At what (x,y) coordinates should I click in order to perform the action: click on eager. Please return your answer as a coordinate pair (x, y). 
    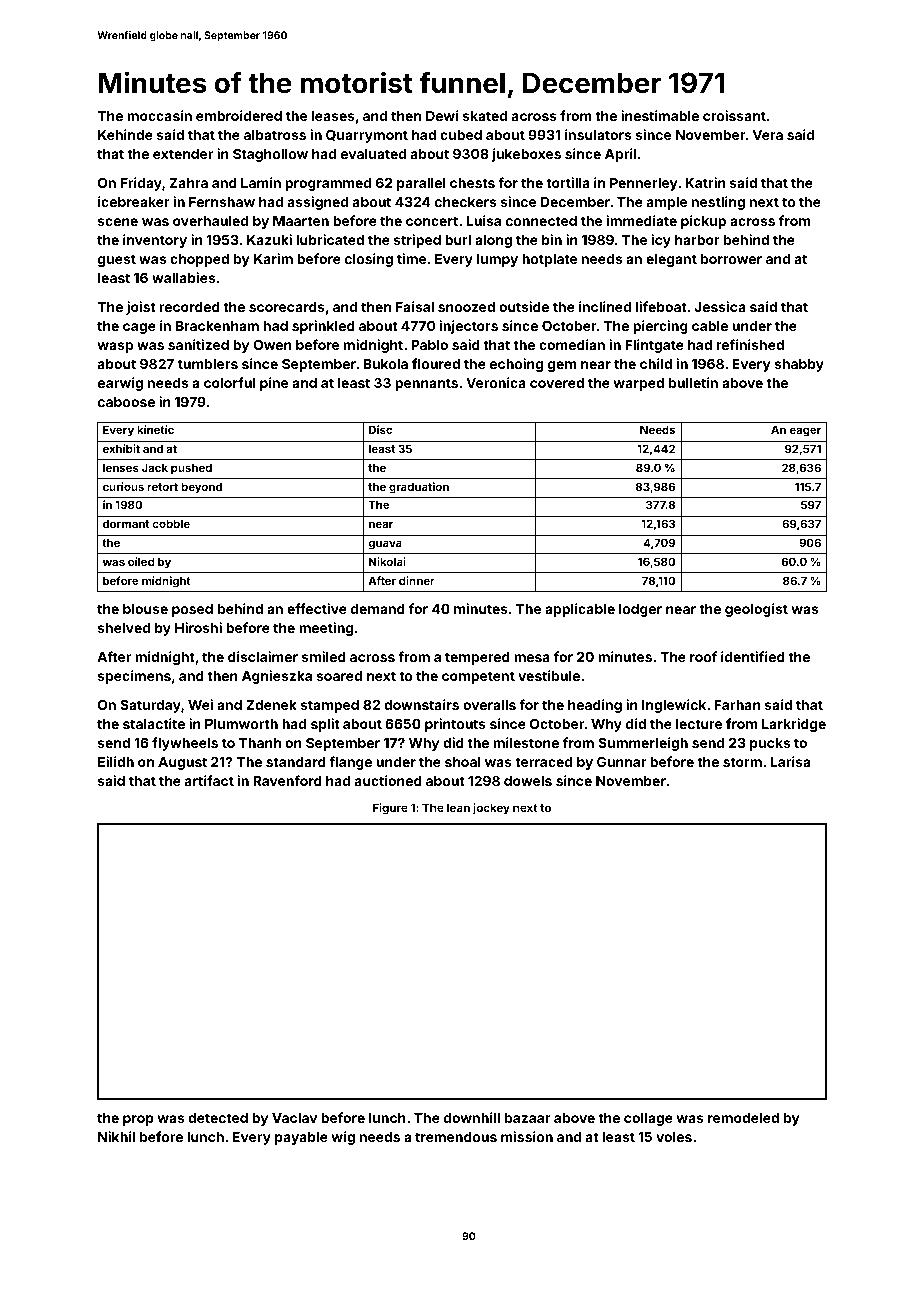
    Looking at the image, I should click on (805, 432).
